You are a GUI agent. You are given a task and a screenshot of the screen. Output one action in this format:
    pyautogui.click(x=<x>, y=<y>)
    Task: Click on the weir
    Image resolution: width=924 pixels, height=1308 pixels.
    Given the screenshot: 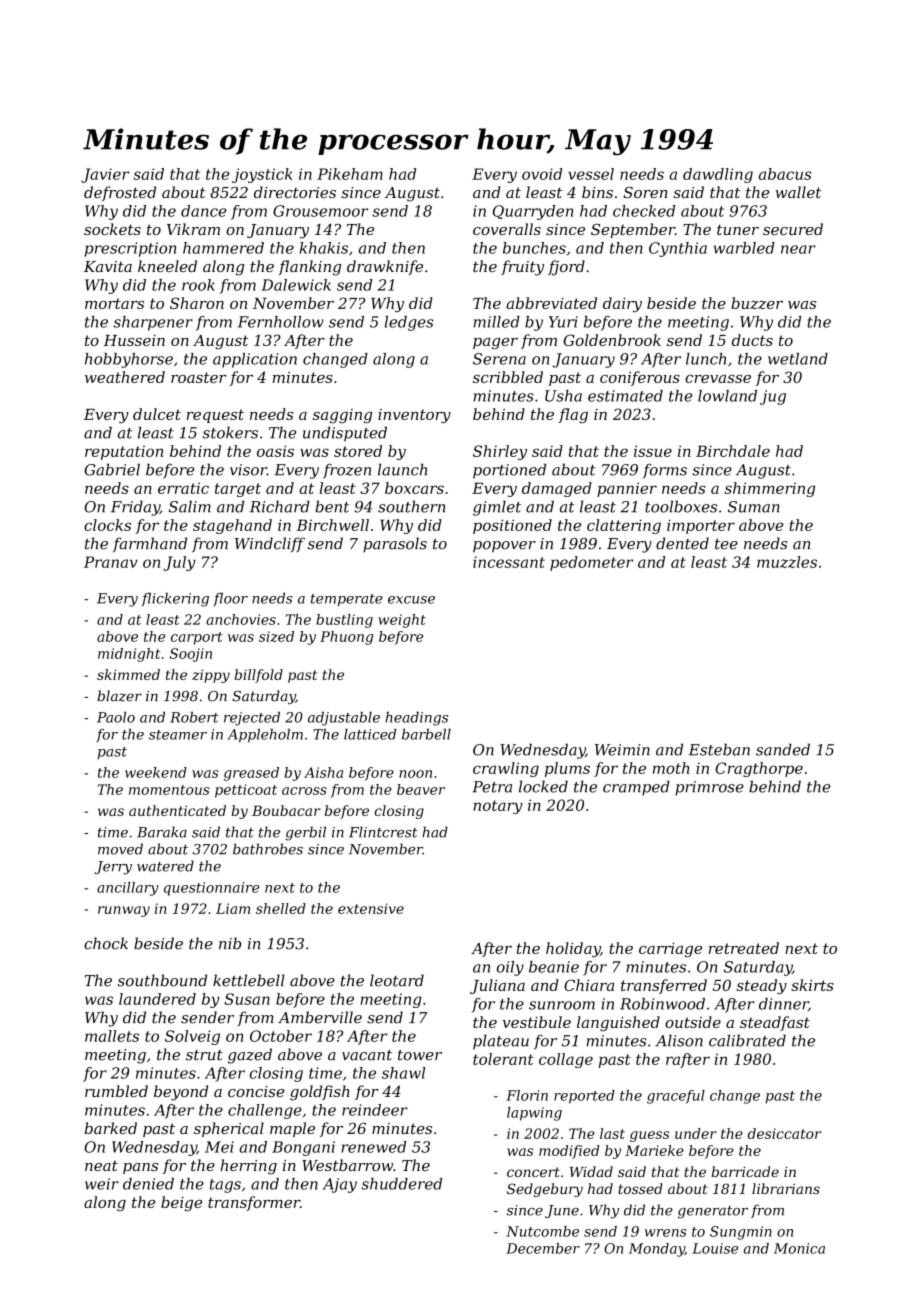 What is the action you would take?
    pyautogui.click(x=102, y=1184)
